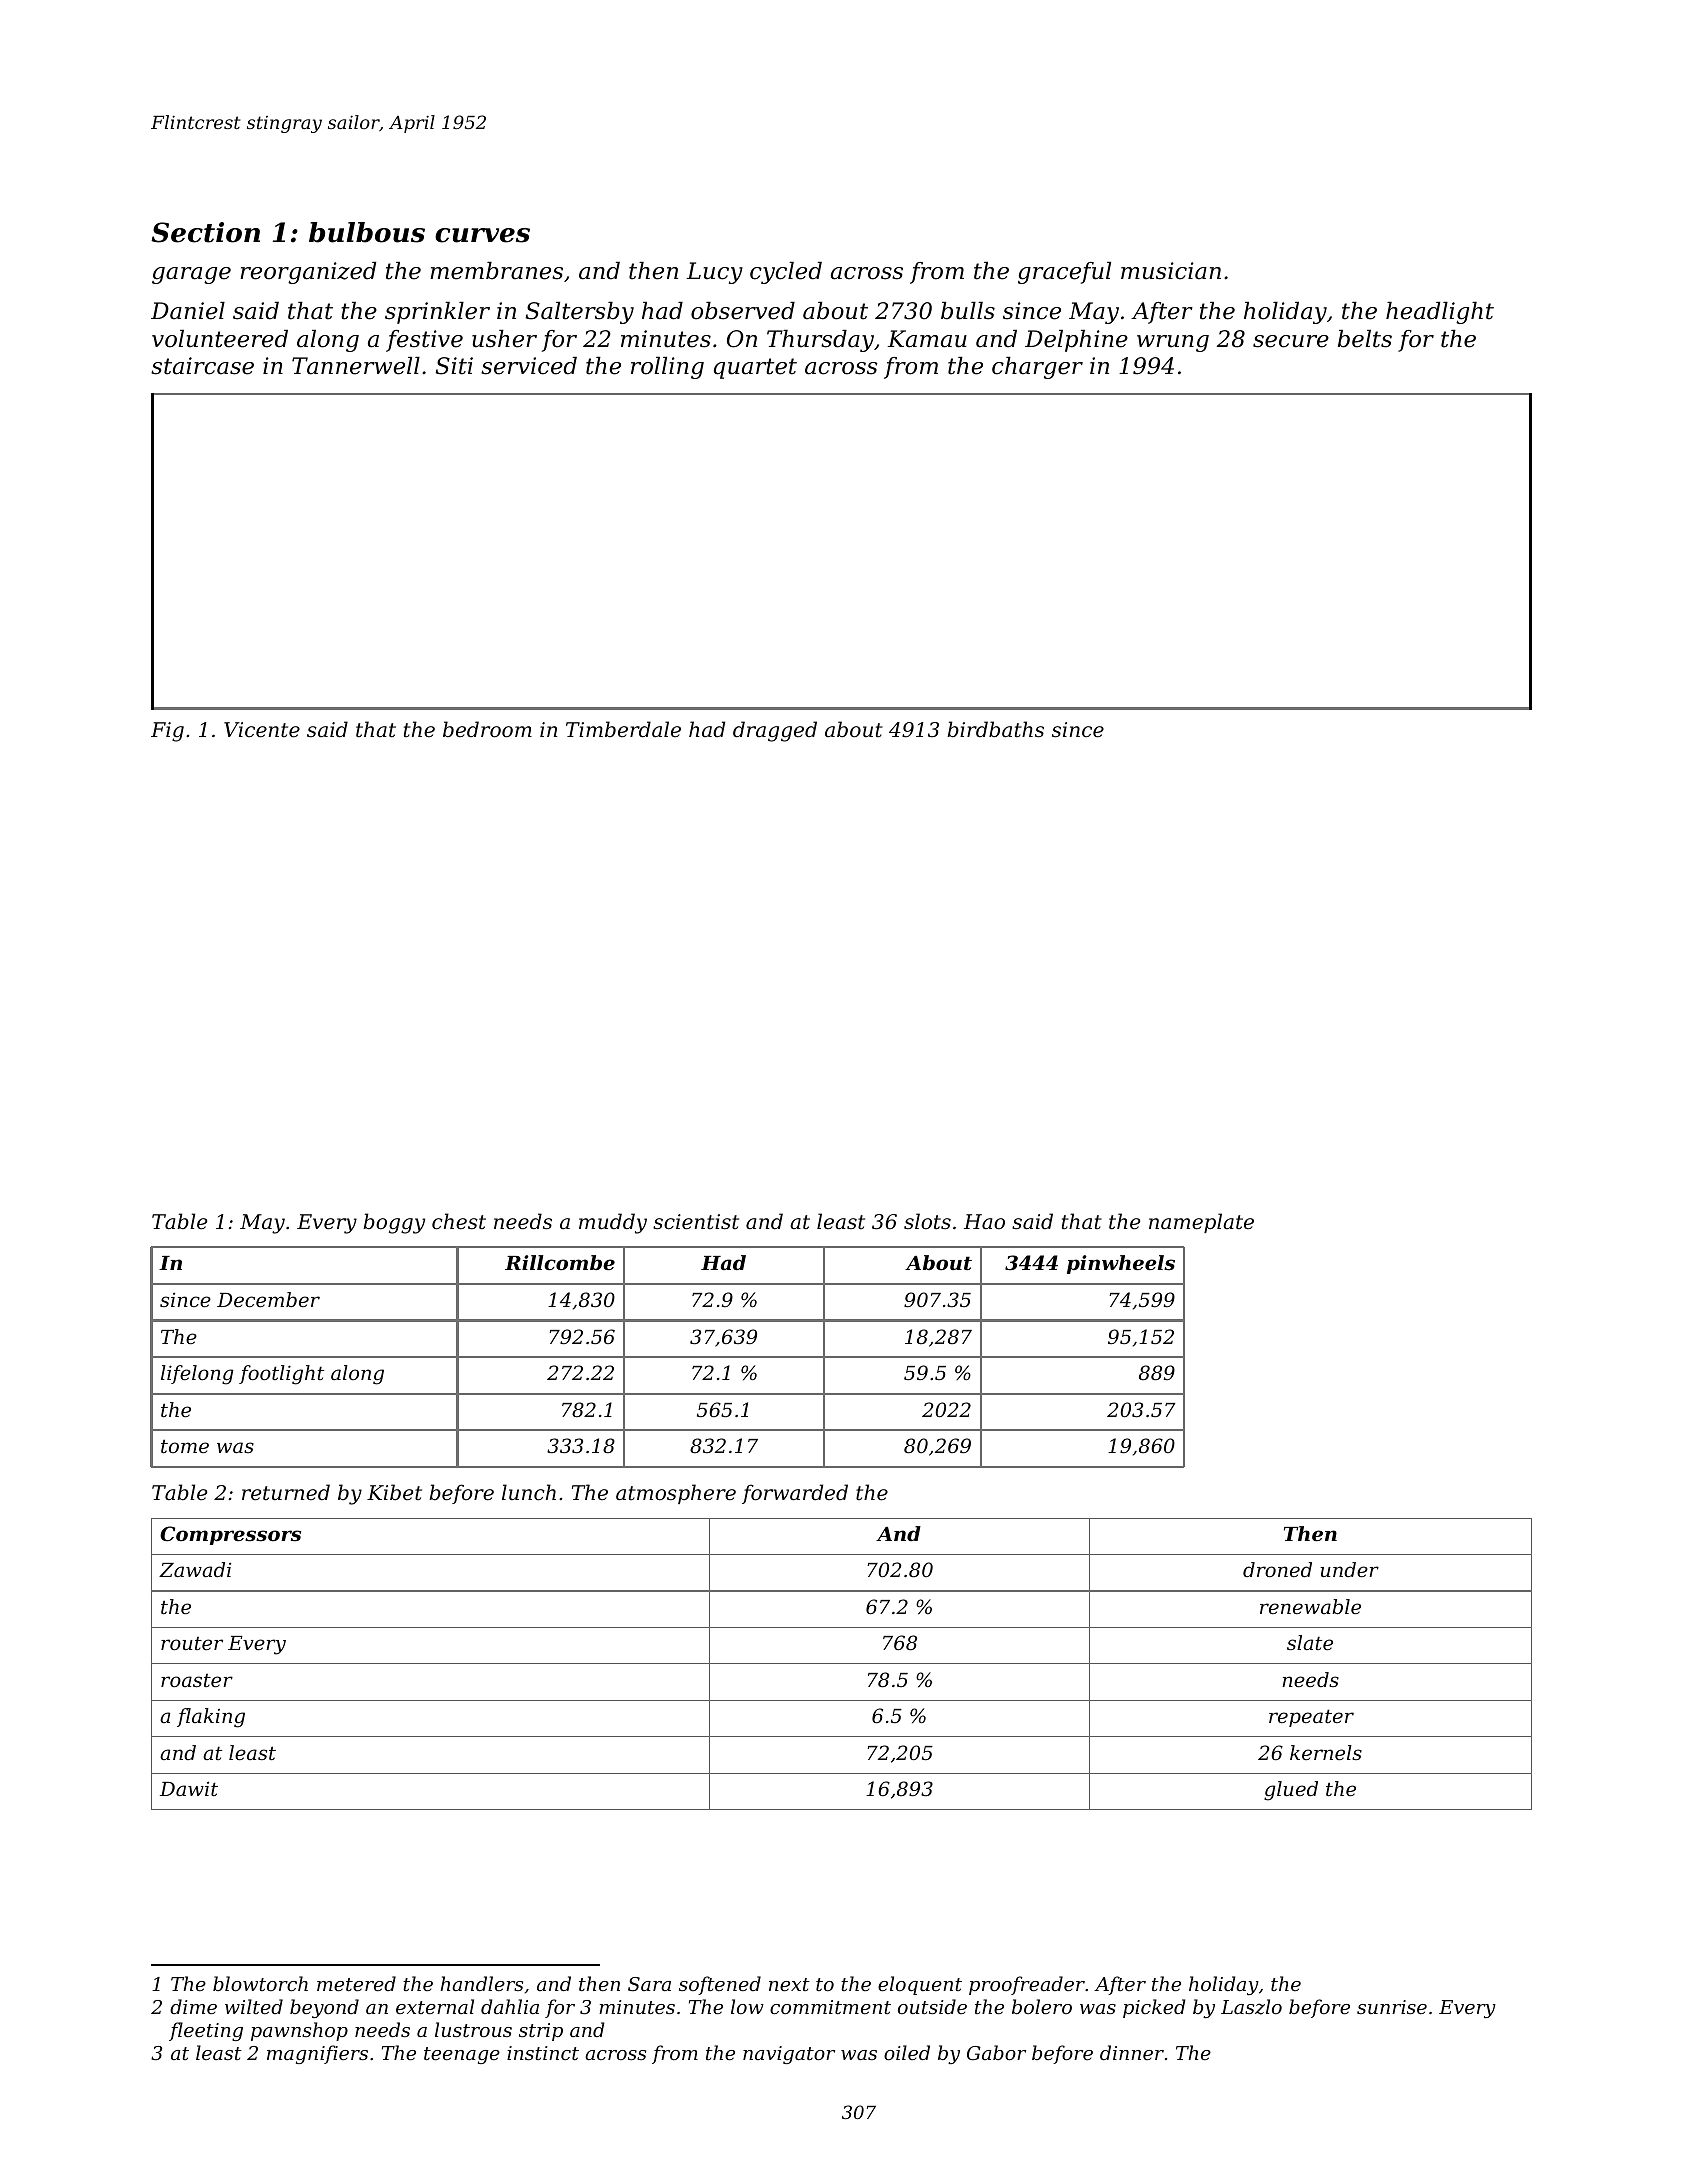 The width and height of the screenshot is (1683, 2178). Describe the element at coordinates (356, 366) in the screenshot. I see `Tannerwell` at that location.
